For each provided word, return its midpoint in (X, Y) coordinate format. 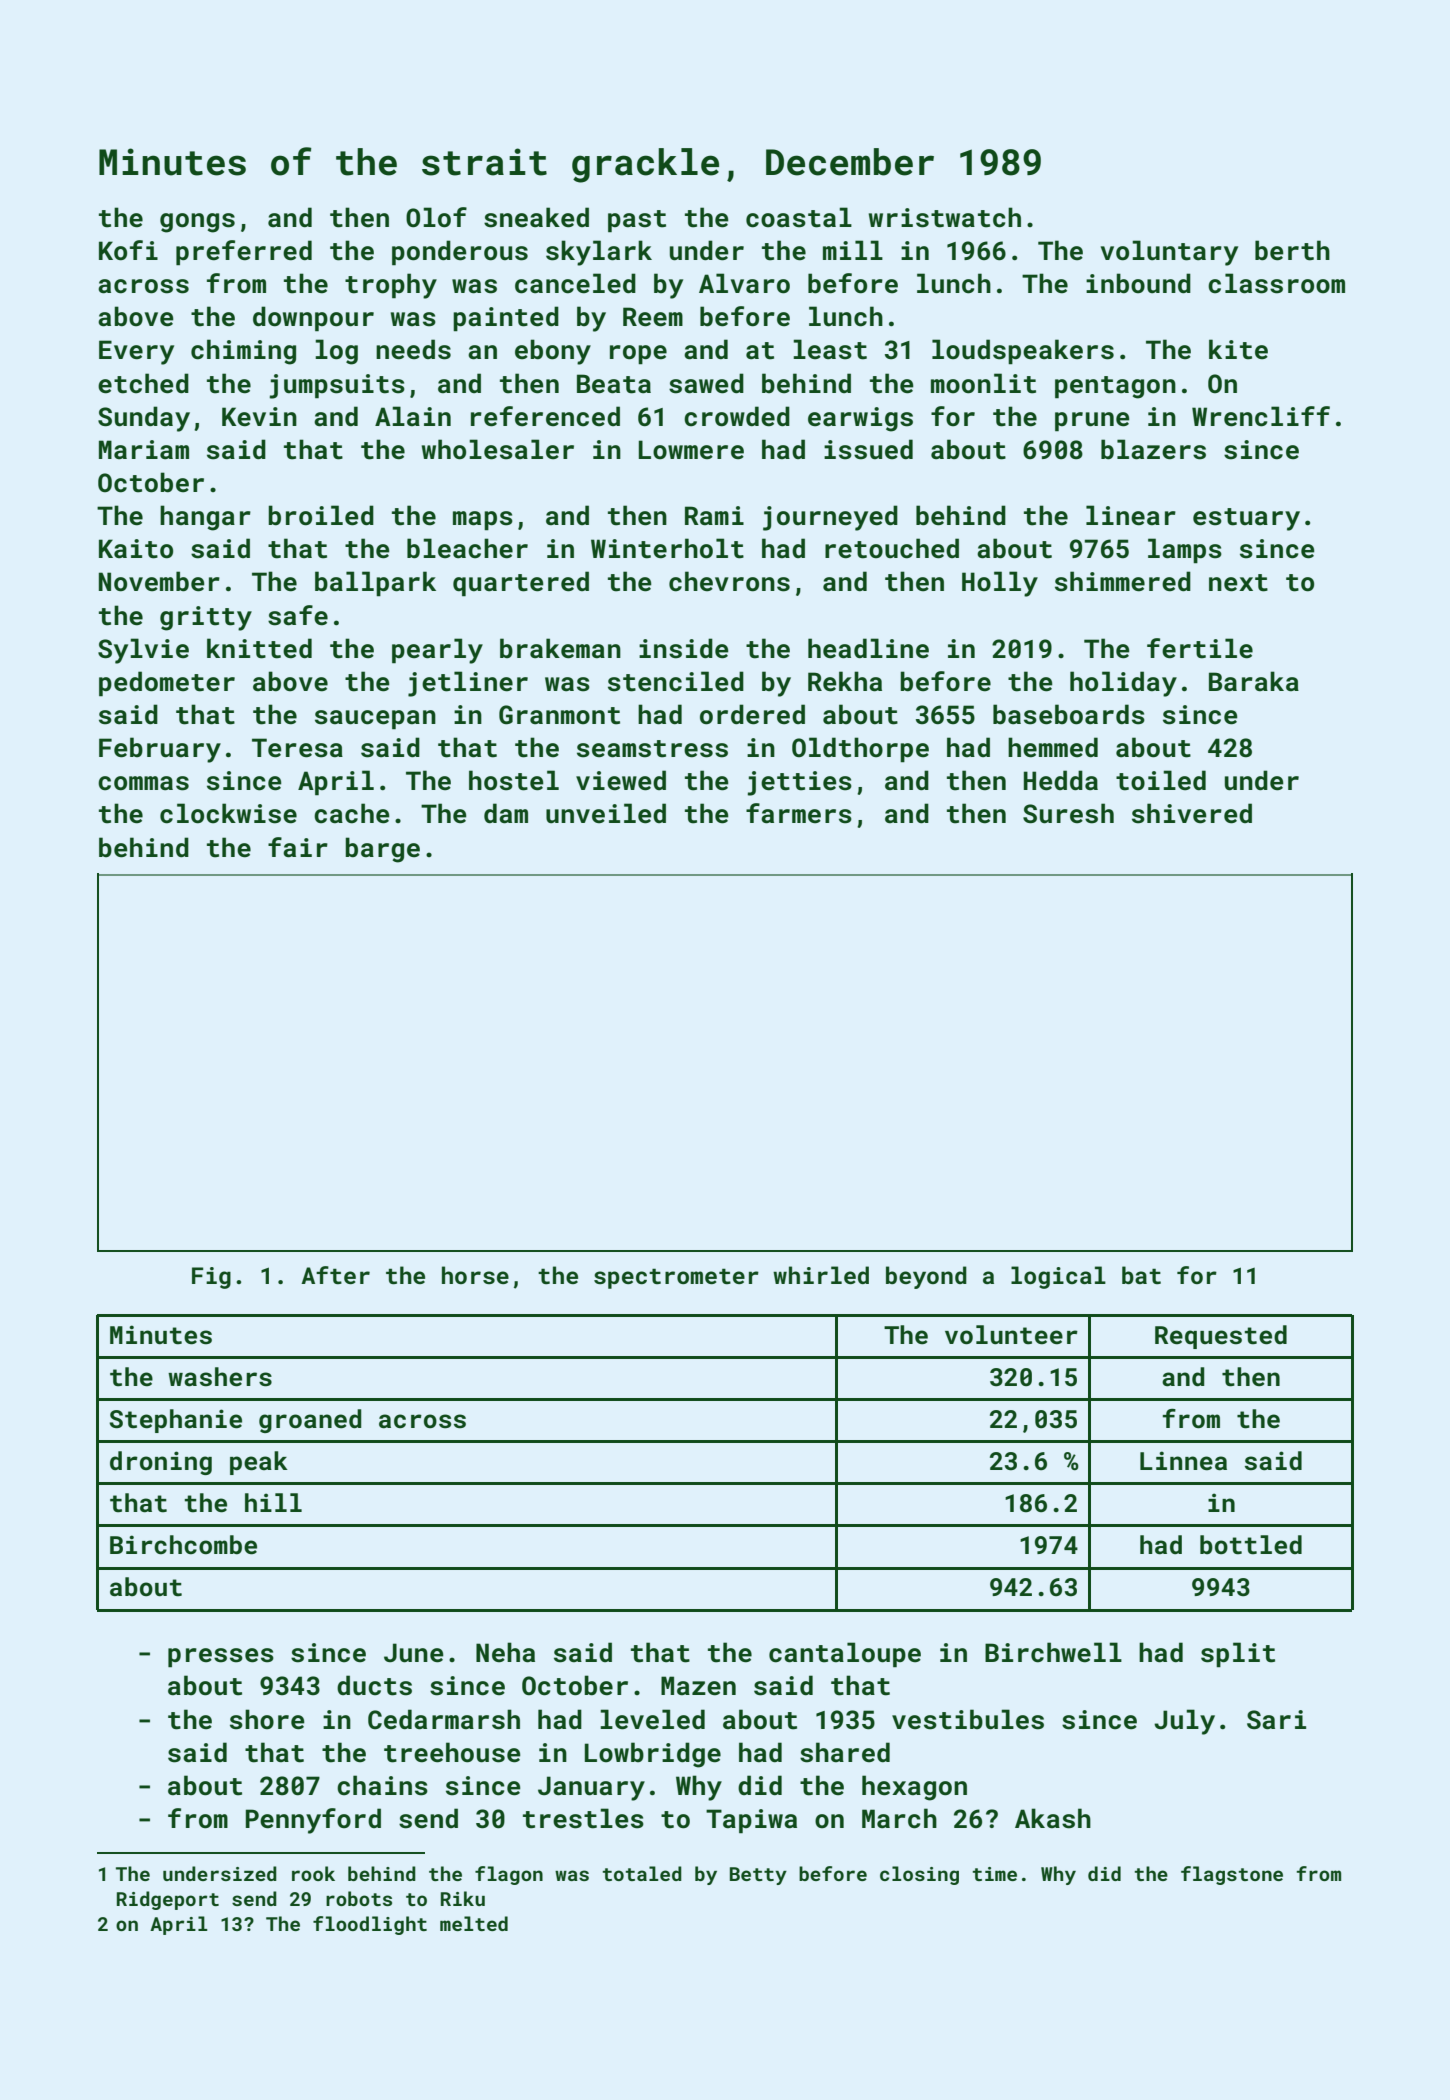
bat (1141, 1275)
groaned (310, 1421)
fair (298, 847)
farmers (799, 813)
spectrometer (676, 1279)
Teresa (297, 748)
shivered (1192, 813)
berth (1292, 250)
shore (267, 1719)
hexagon (914, 1788)
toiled (1161, 780)
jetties (799, 783)
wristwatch (945, 217)
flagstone (1232, 1875)
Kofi (128, 250)
